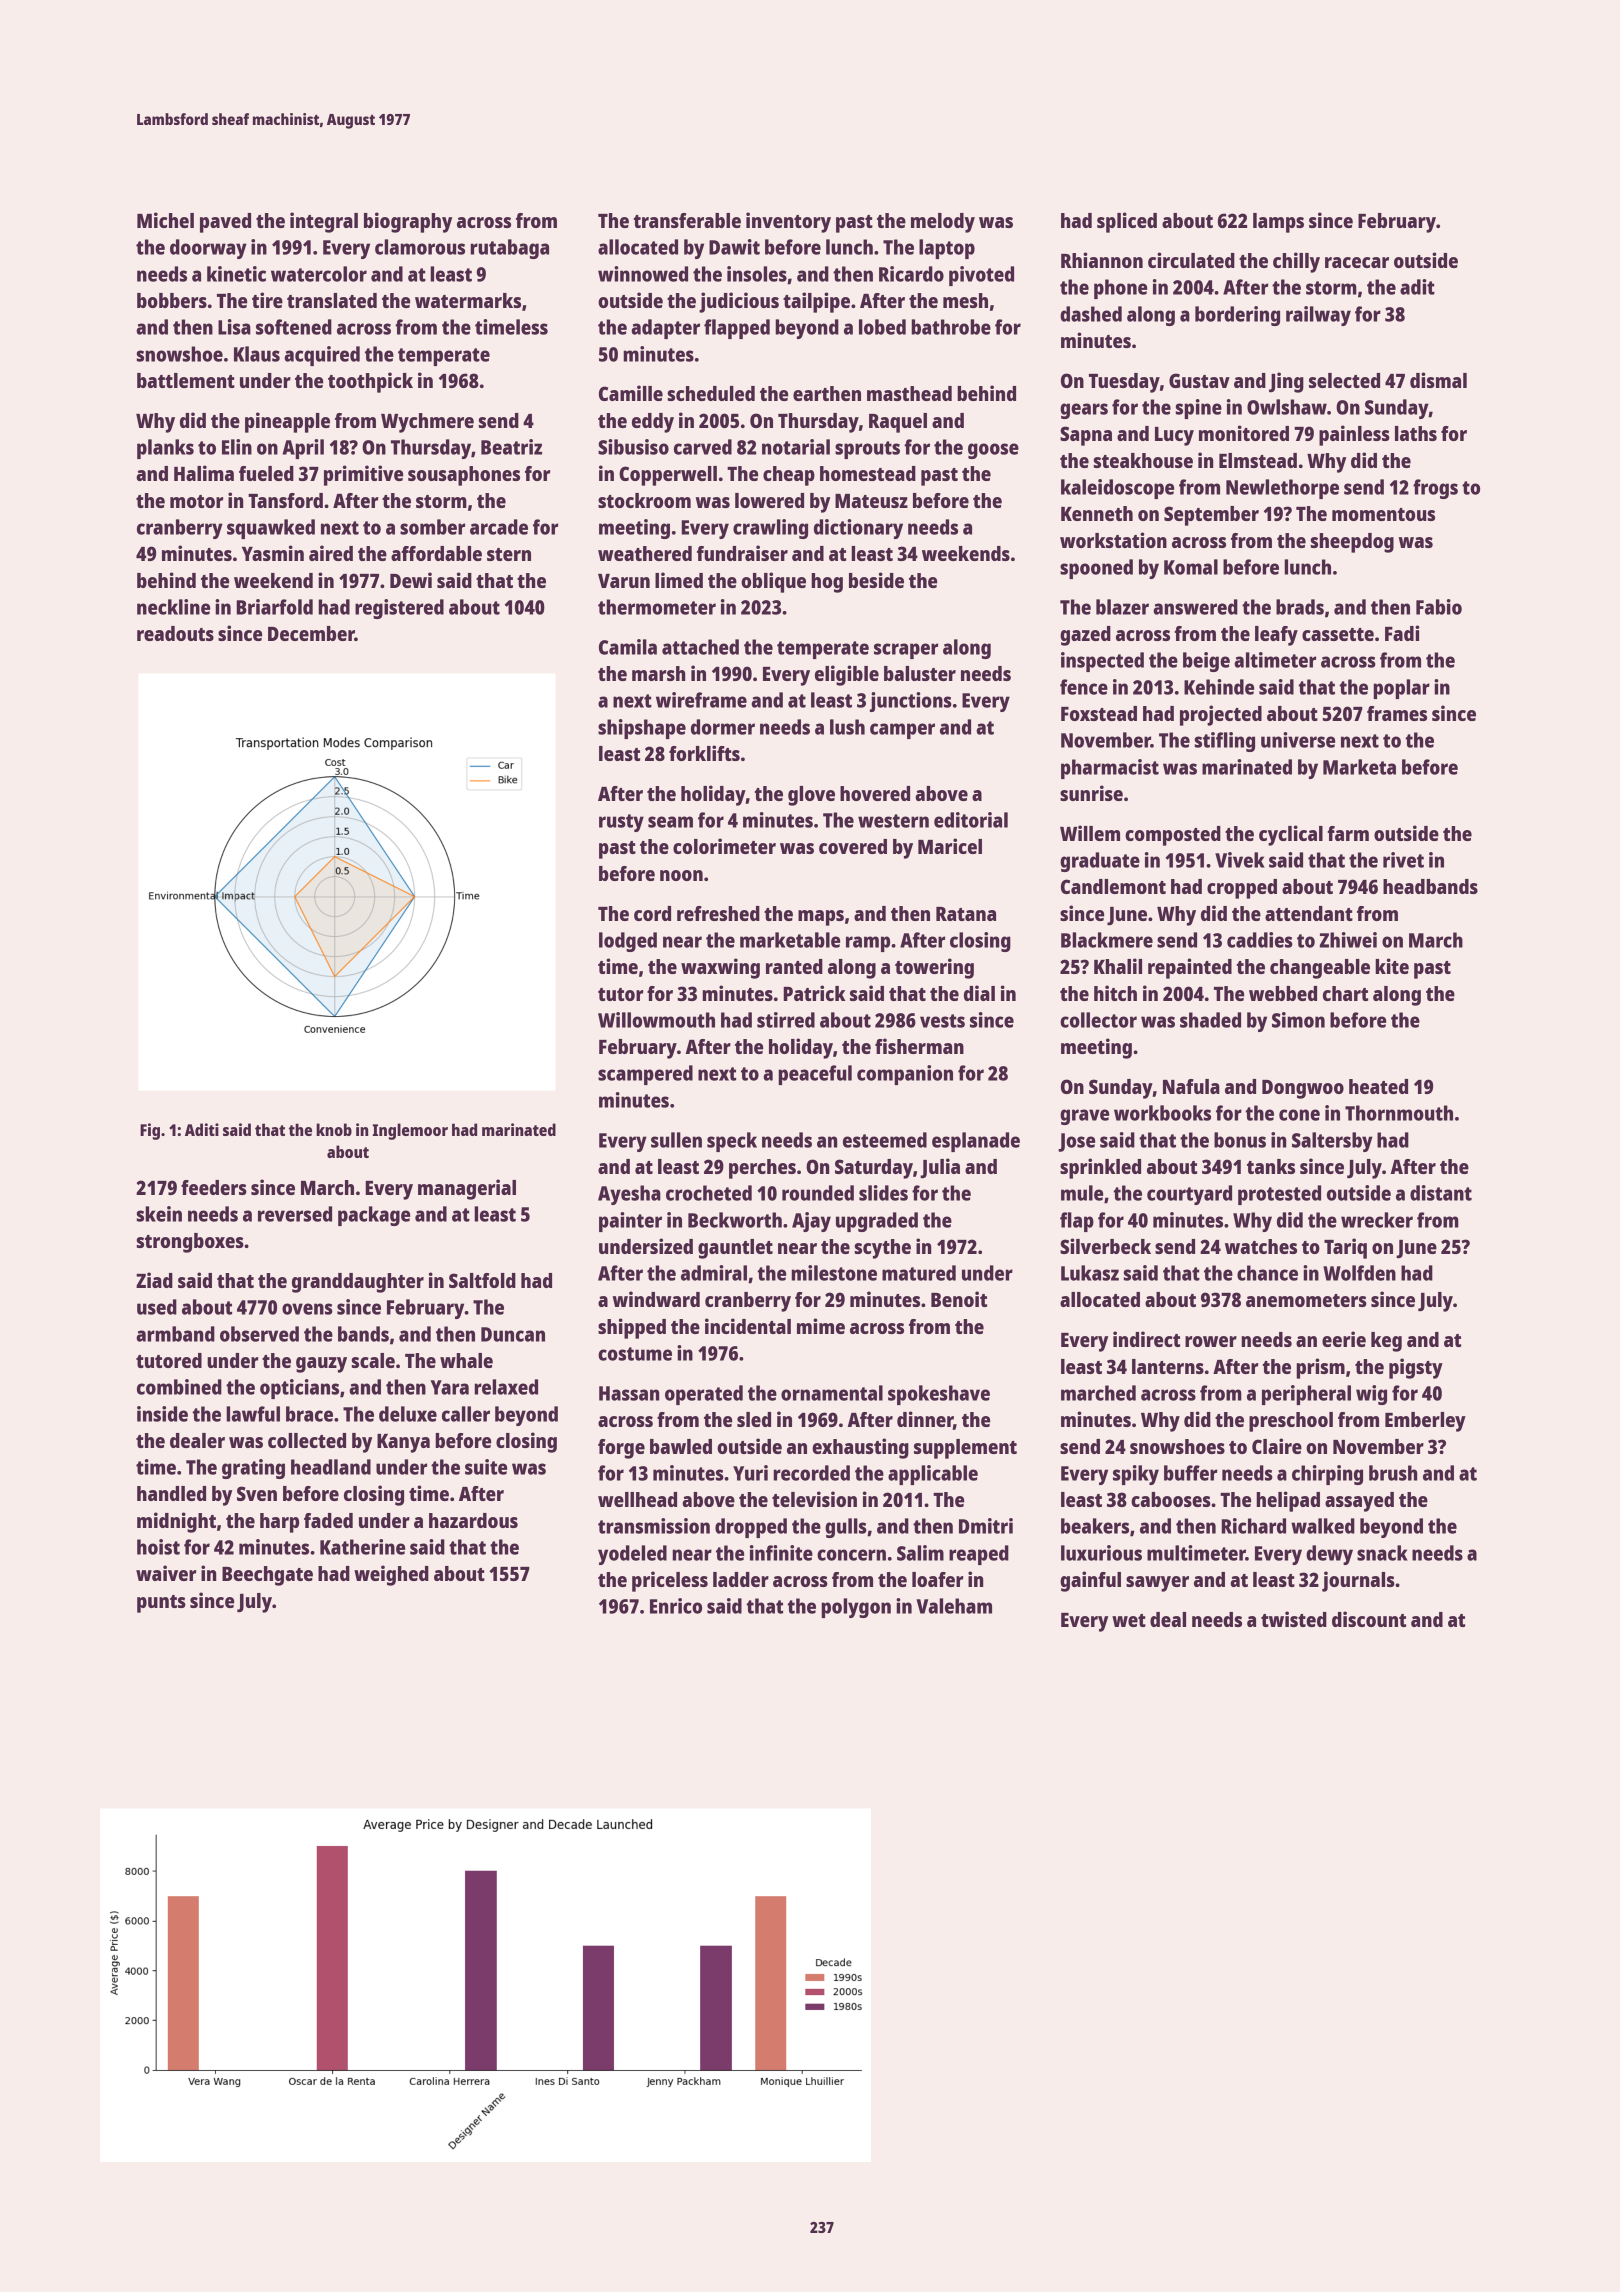  What do you see at coordinates (1294, 1619) in the image?
I see `twisted` at bounding box center [1294, 1619].
